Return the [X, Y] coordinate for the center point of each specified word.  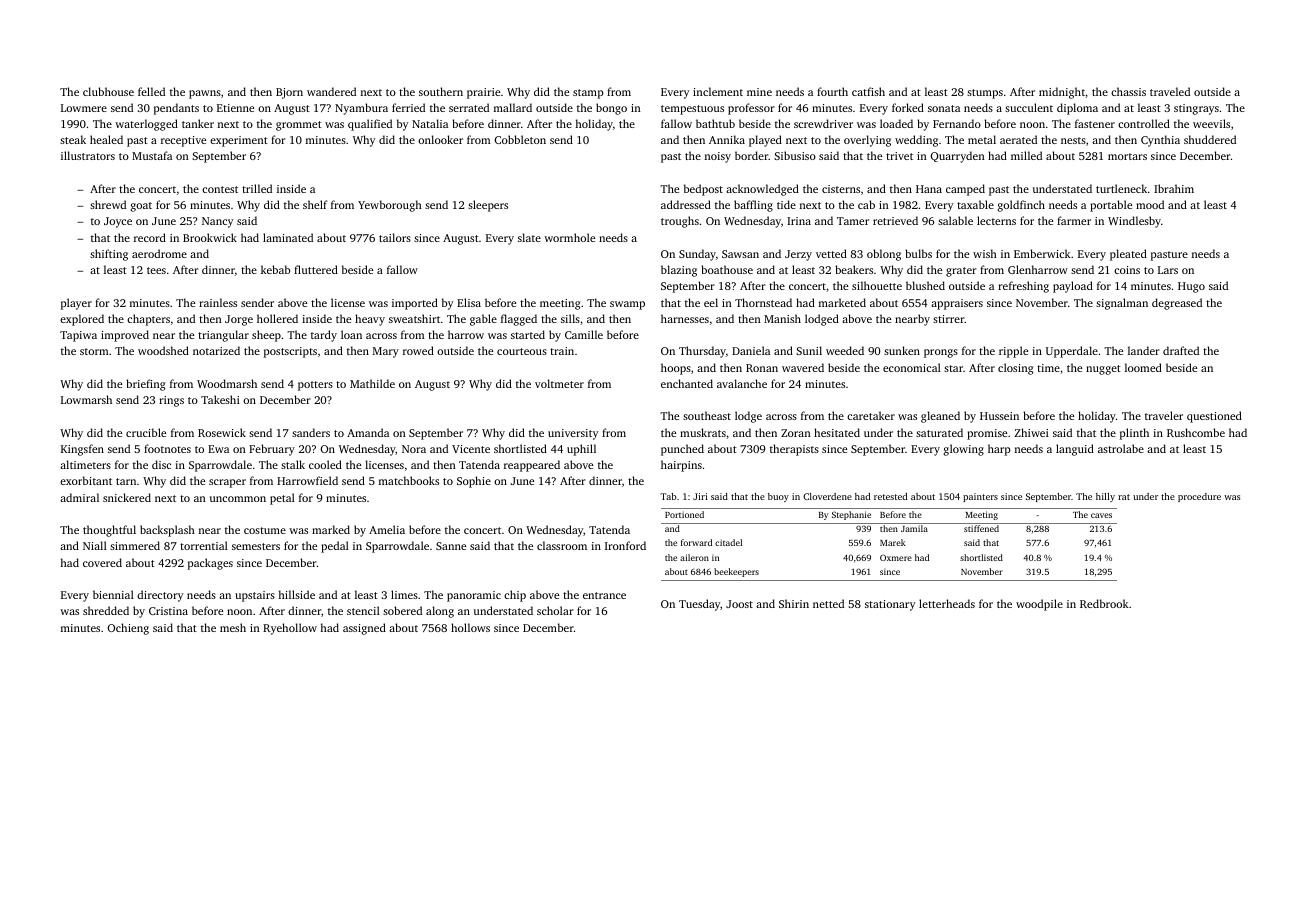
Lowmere [84, 108]
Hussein [999, 416]
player [76, 304]
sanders [311, 432]
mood [1150, 204]
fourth [832, 91]
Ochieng [128, 629]
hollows [470, 627]
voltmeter [559, 383]
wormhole [569, 237]
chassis [1128, 91]
